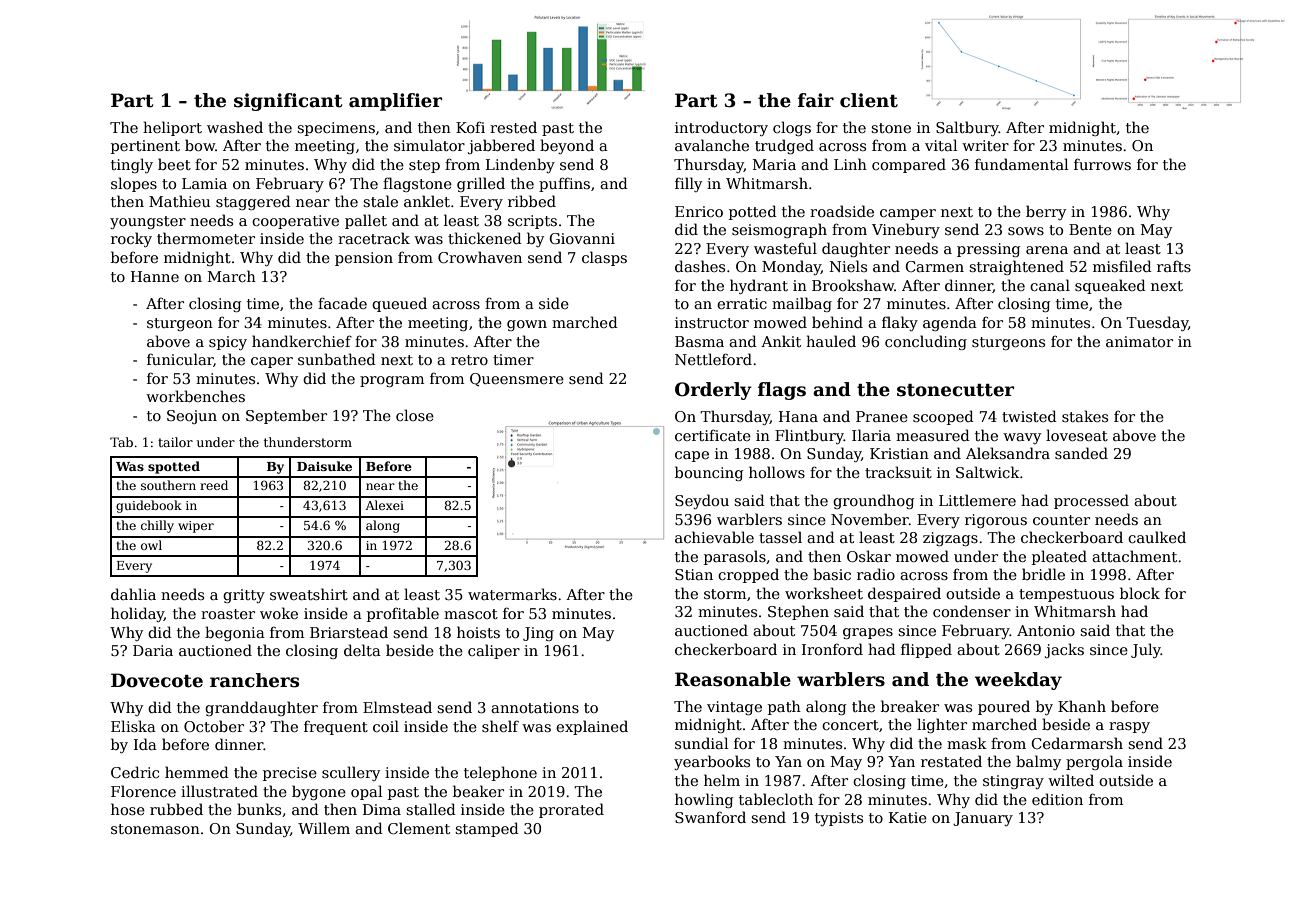 The width and height of the page is (1308, 924). What do you see at coordinates (1174, 266) in the page?
I see `rafts` at bounding box center [1174, 266].
